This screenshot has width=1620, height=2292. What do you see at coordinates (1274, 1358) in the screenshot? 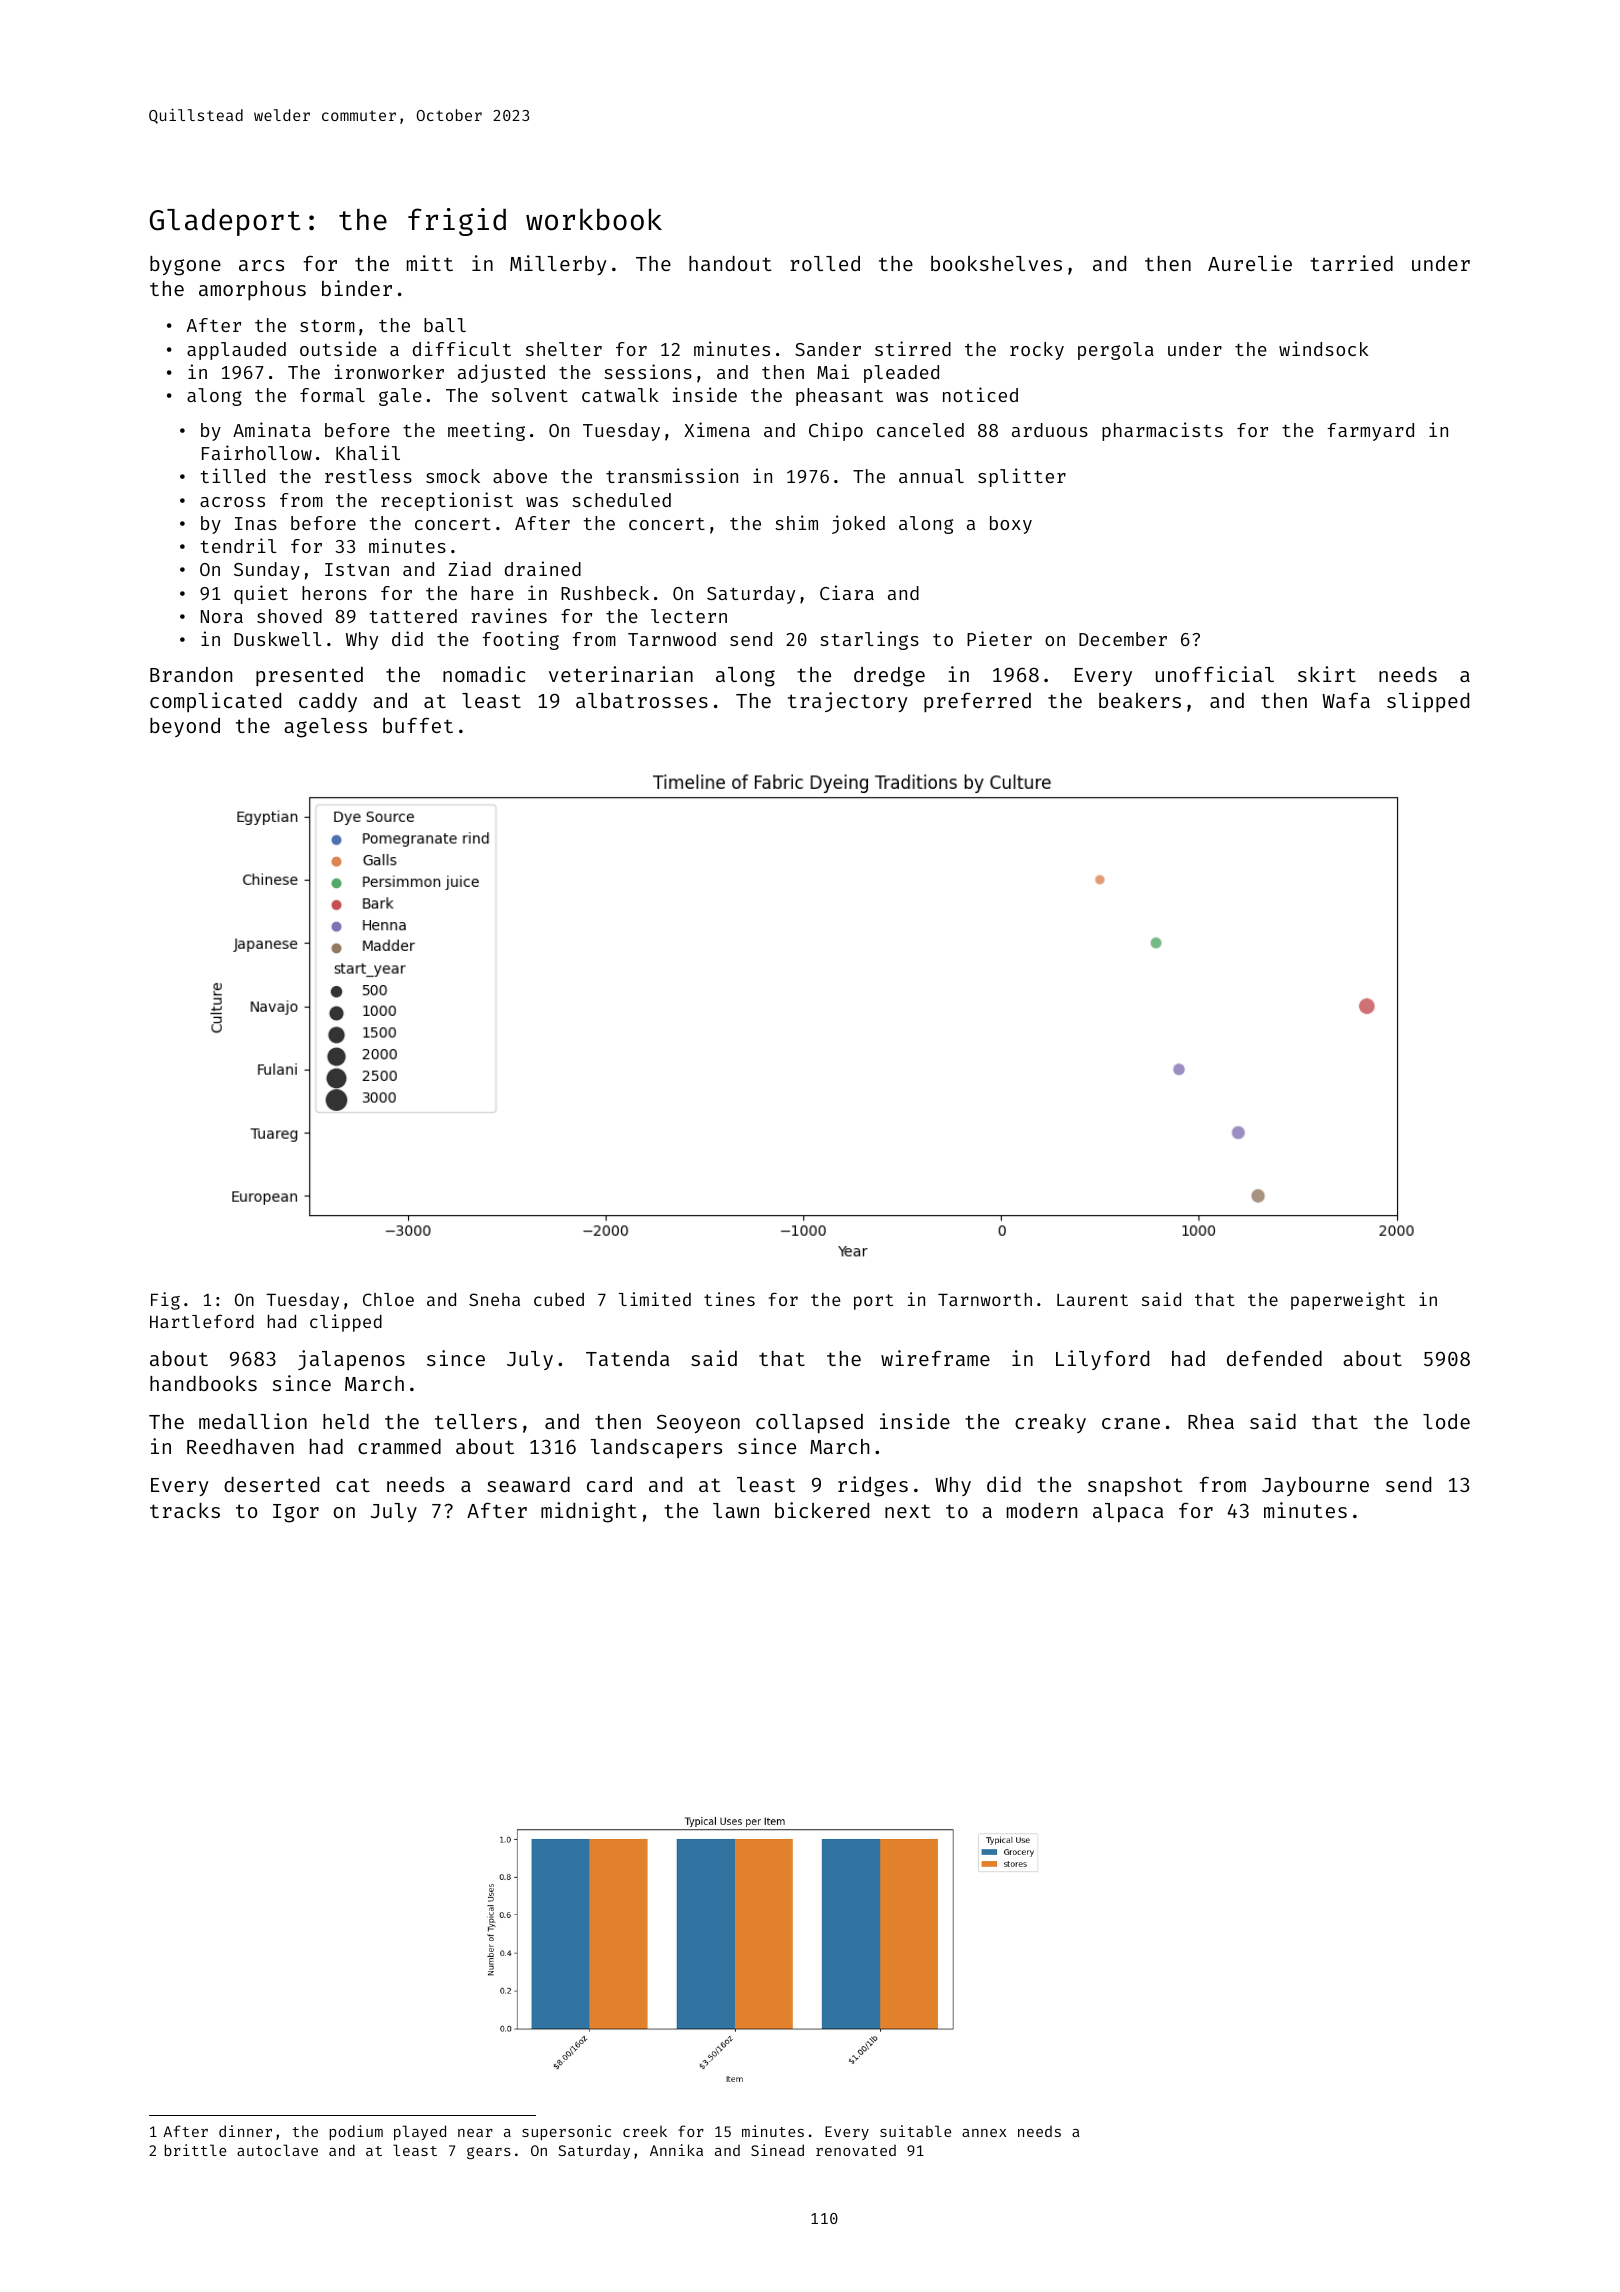
I see `defended` at bounding box center [1274, 1358].
